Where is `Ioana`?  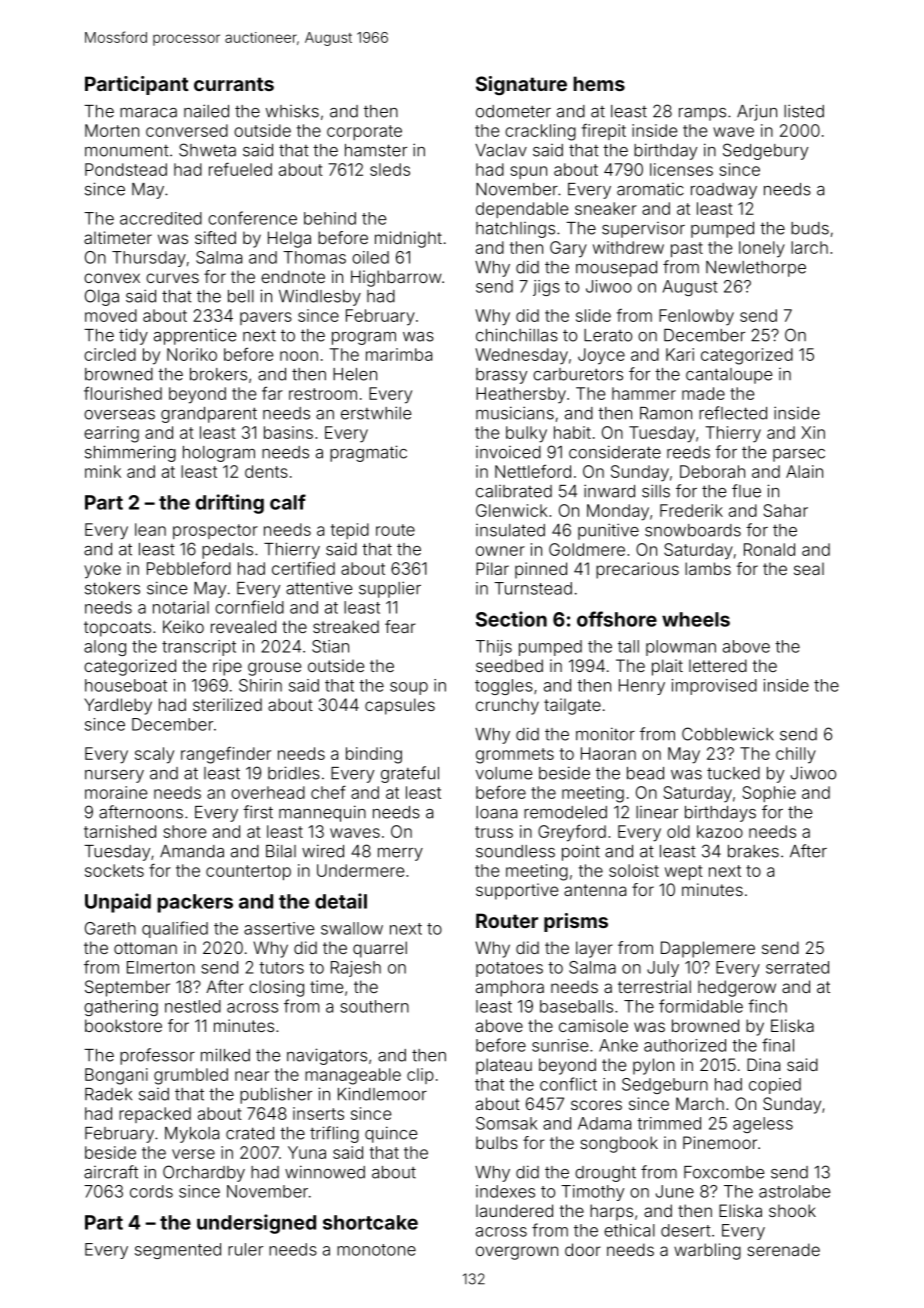
Ioana is located at coordinates (496, 812).
